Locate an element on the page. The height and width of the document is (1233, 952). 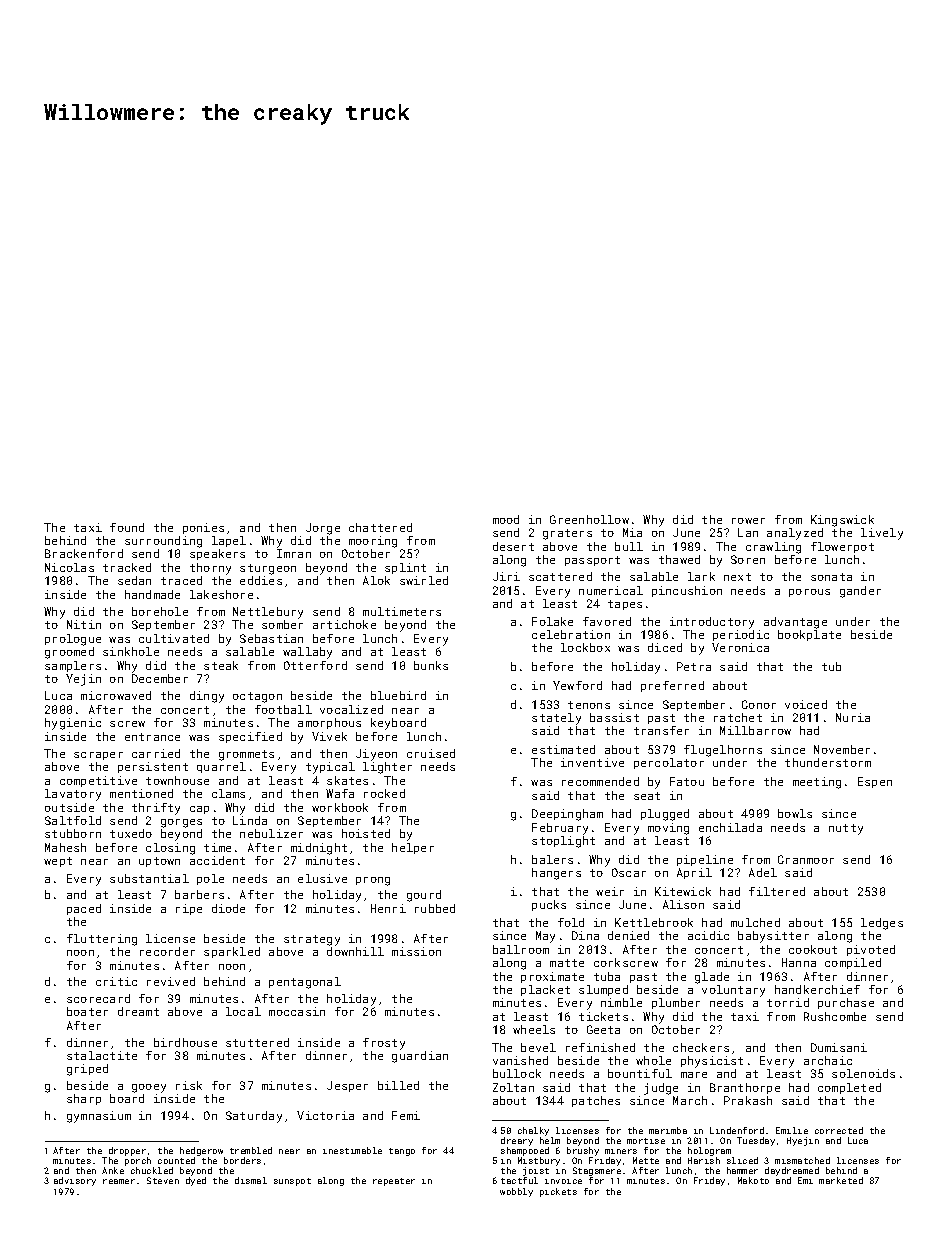
Steven is located at coordinates (163, 1180).
